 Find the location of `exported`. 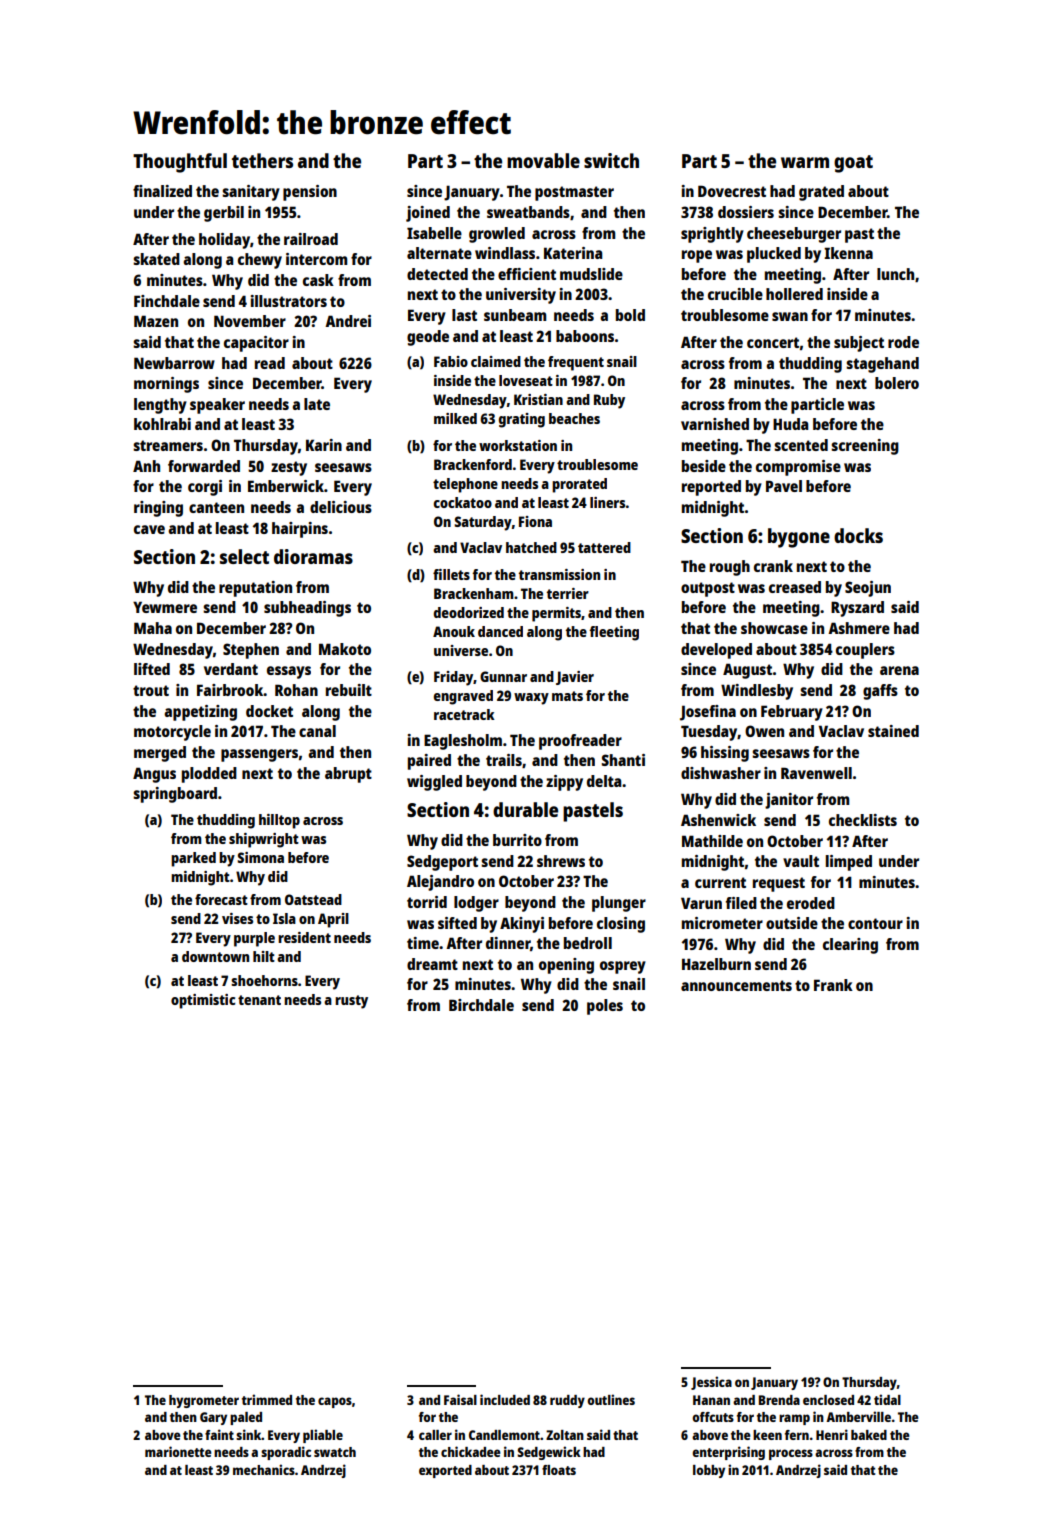

exported is located at coordinates (445, 1471).
